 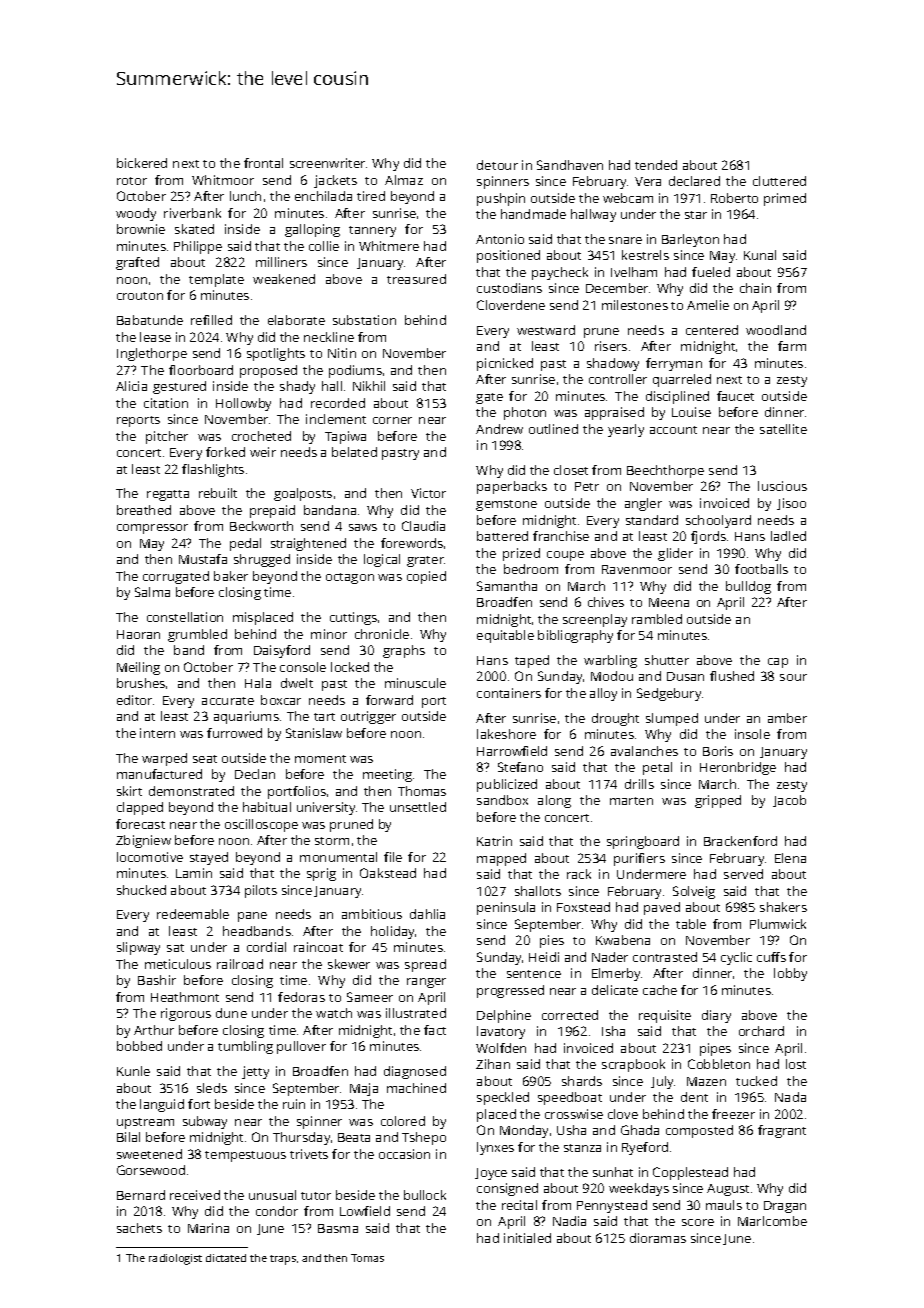 I want to click on dune, so click(x=231, y=1013).
